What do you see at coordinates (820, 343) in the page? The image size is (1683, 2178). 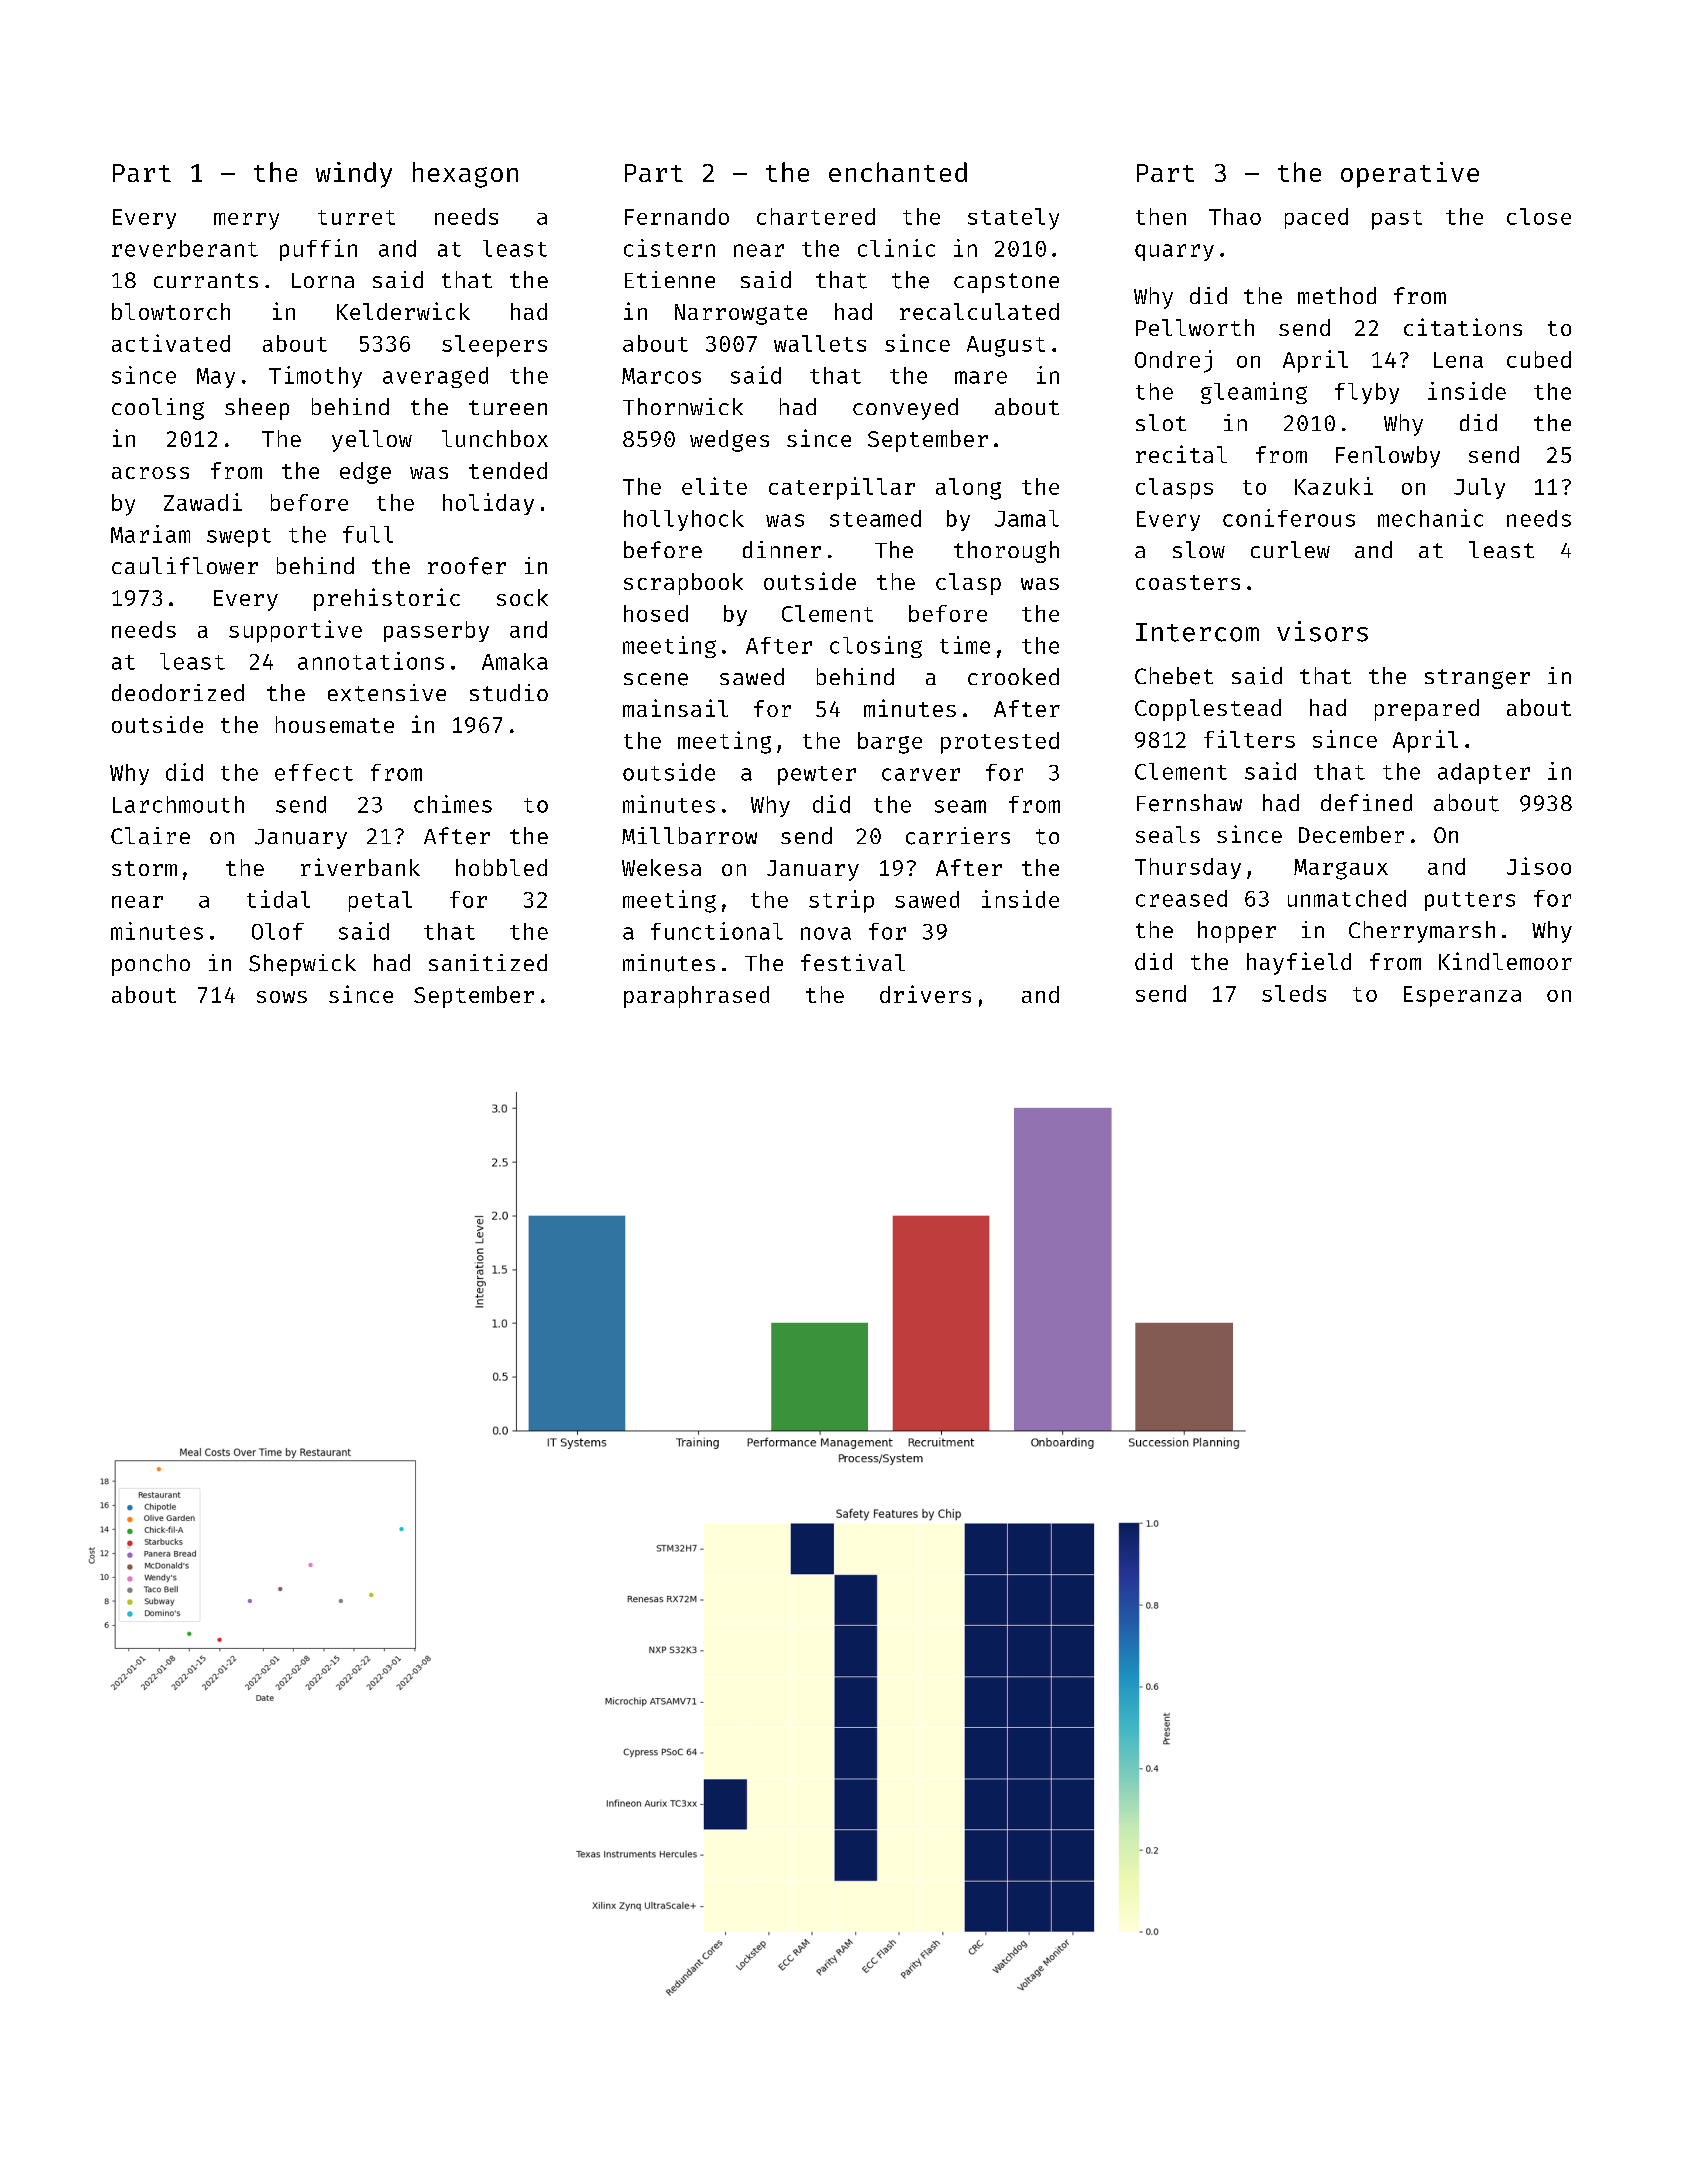 I see `wallets` at bounding box center [820, 343].
